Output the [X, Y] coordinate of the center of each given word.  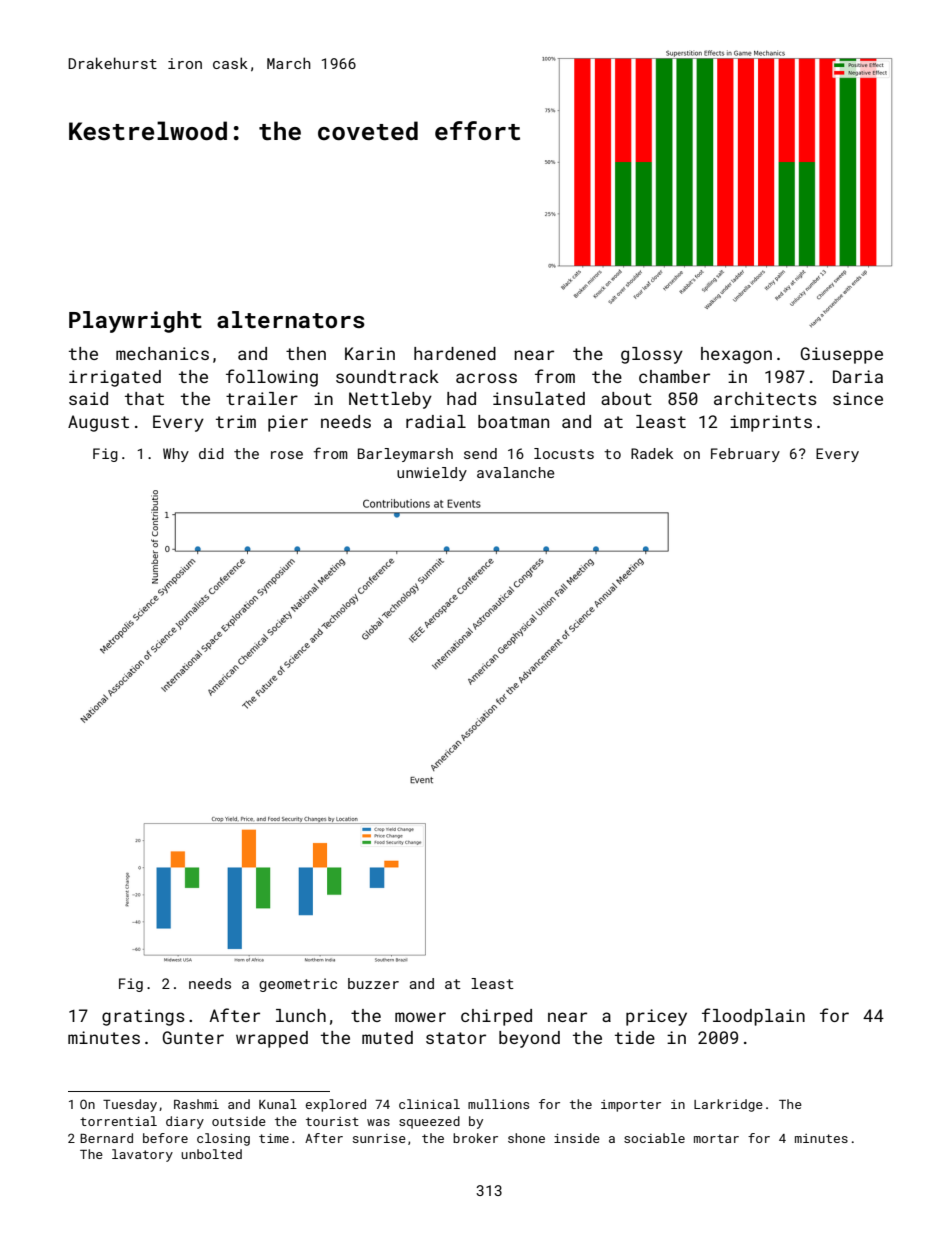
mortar [716, 1138]
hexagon [736, 355]
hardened [455, 353]
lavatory [142, 1155]
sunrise [379, 1138]
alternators [291, 319]
